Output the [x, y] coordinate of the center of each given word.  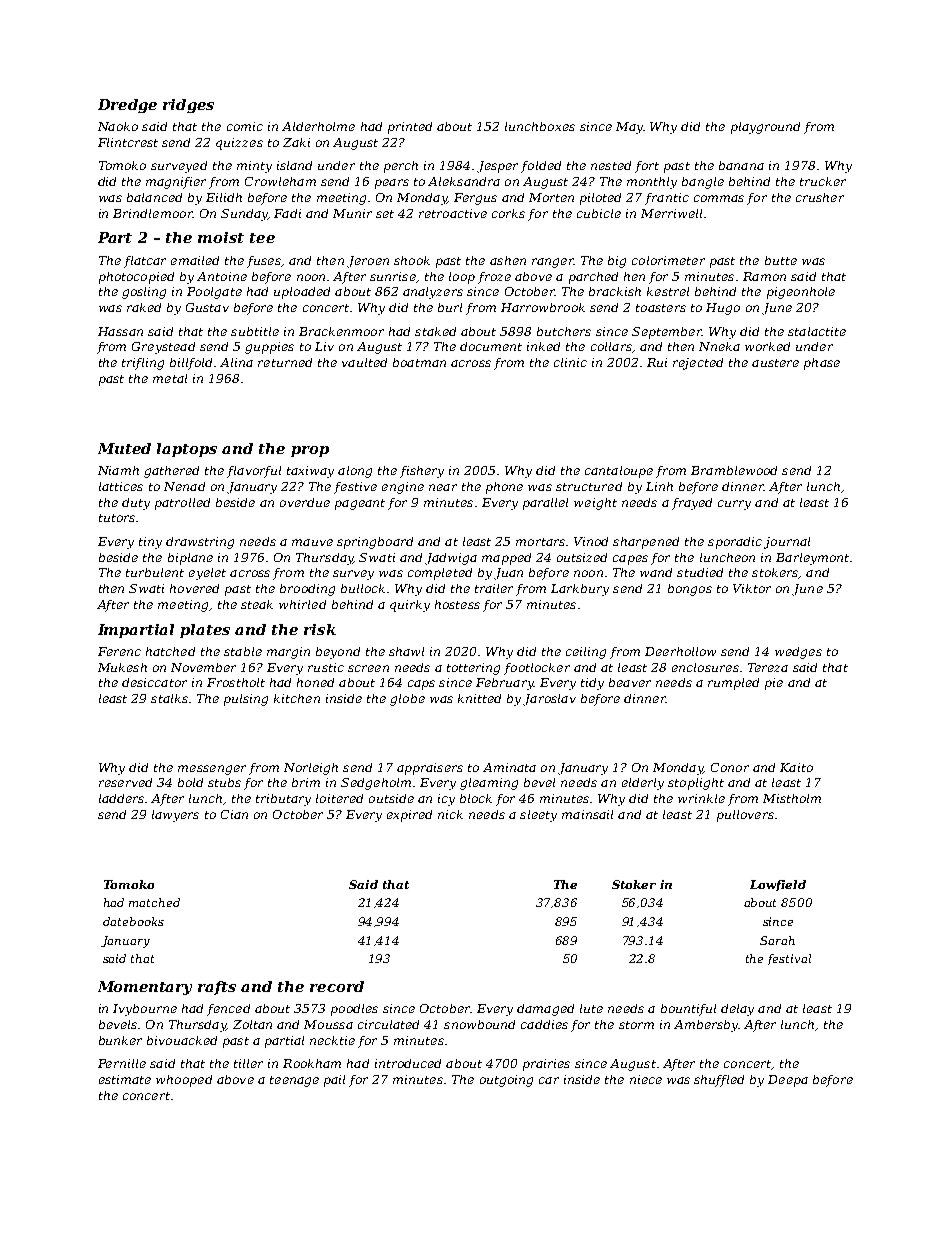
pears [392, 184]
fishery [422, 472]
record [337, 986]
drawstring [200, 543]
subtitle [255, 331]
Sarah [777, 940]
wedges [798, 653]
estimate [125, 1079]
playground [765, 128]
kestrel [668, 291]
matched [154, 902]
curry [734, 505]
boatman [419, 362]
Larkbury [580, 590]
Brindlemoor [153, 213]
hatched [170, 651]
